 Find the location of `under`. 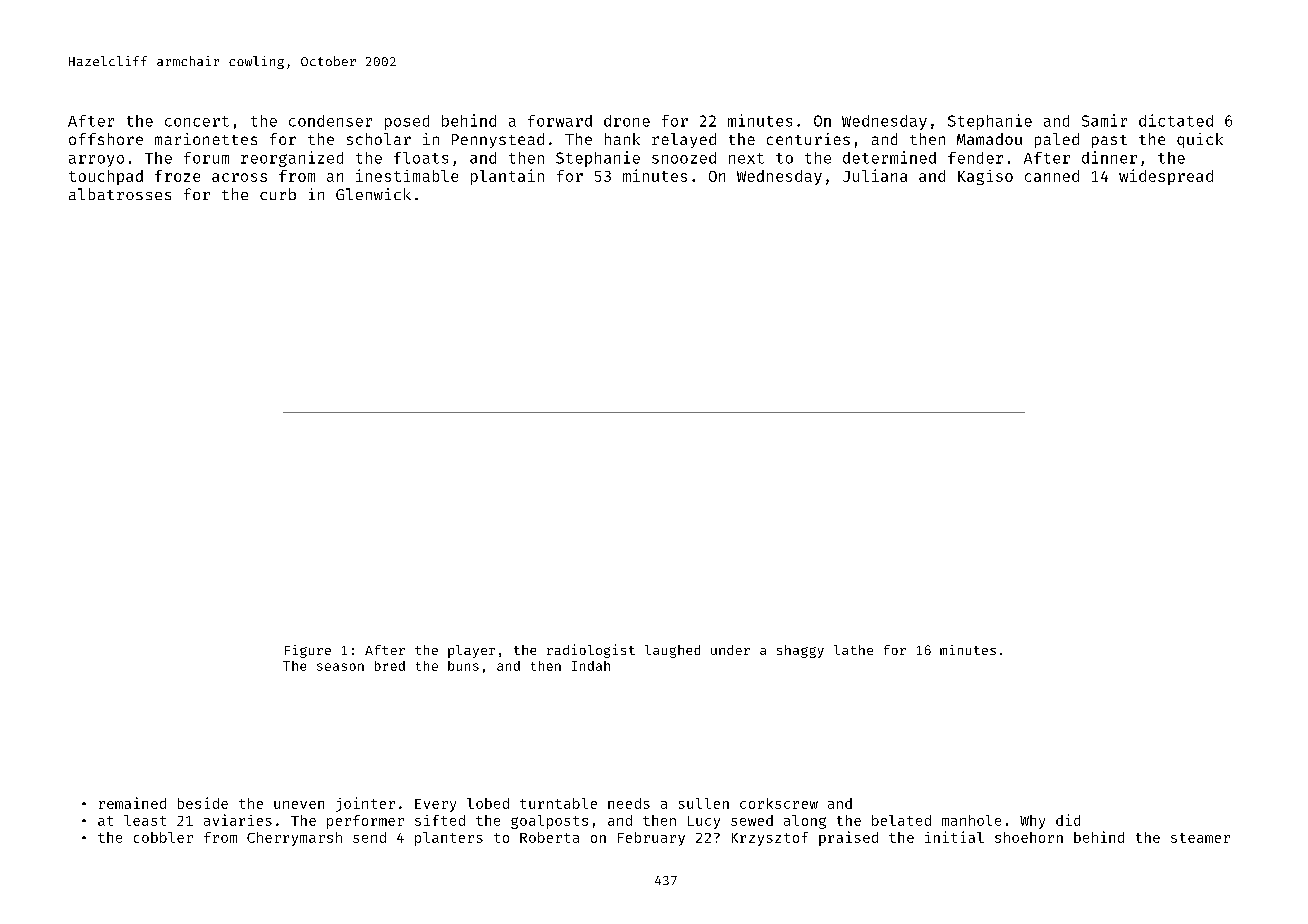

under is located at coordinates (730, 650).
